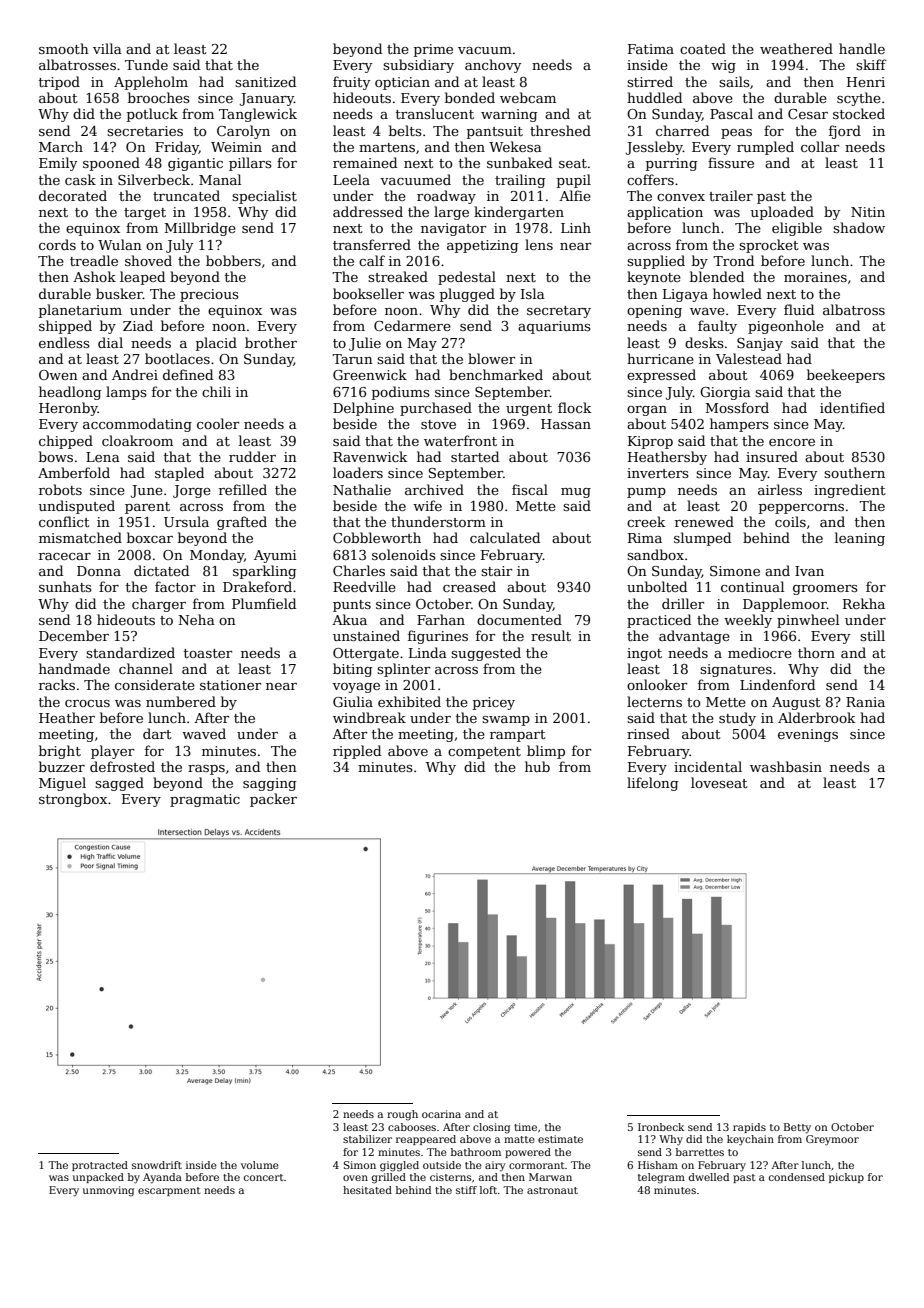 Image resolution: width=924 pixels, height=1308 pixels. What do you see at coordinates (797, 1128) in the image?
I see `Betty` at bounding box center [797, 1128].
